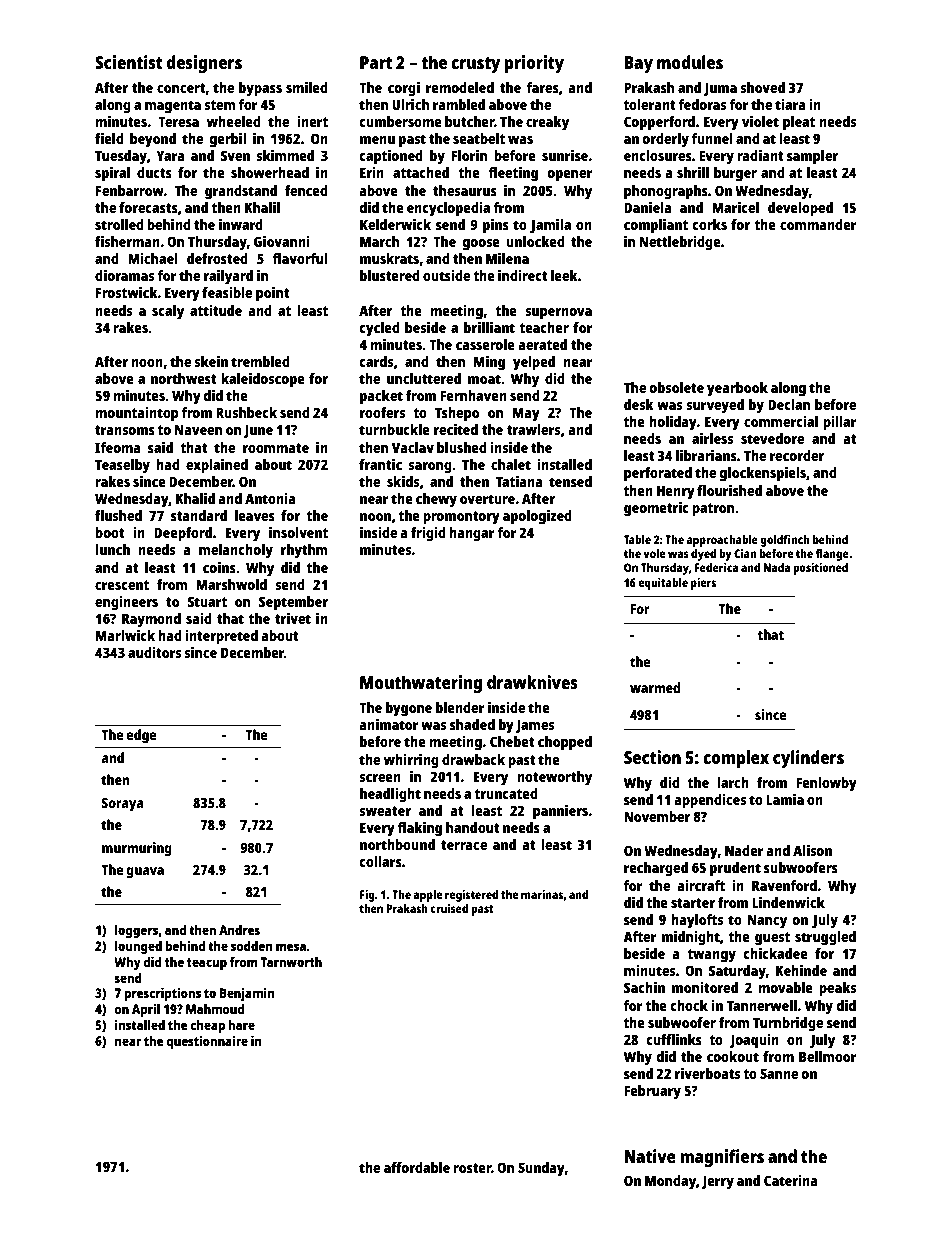  Describe the element at coordinates (449, 908) in the screenshot. I see `cruised` at that location.
